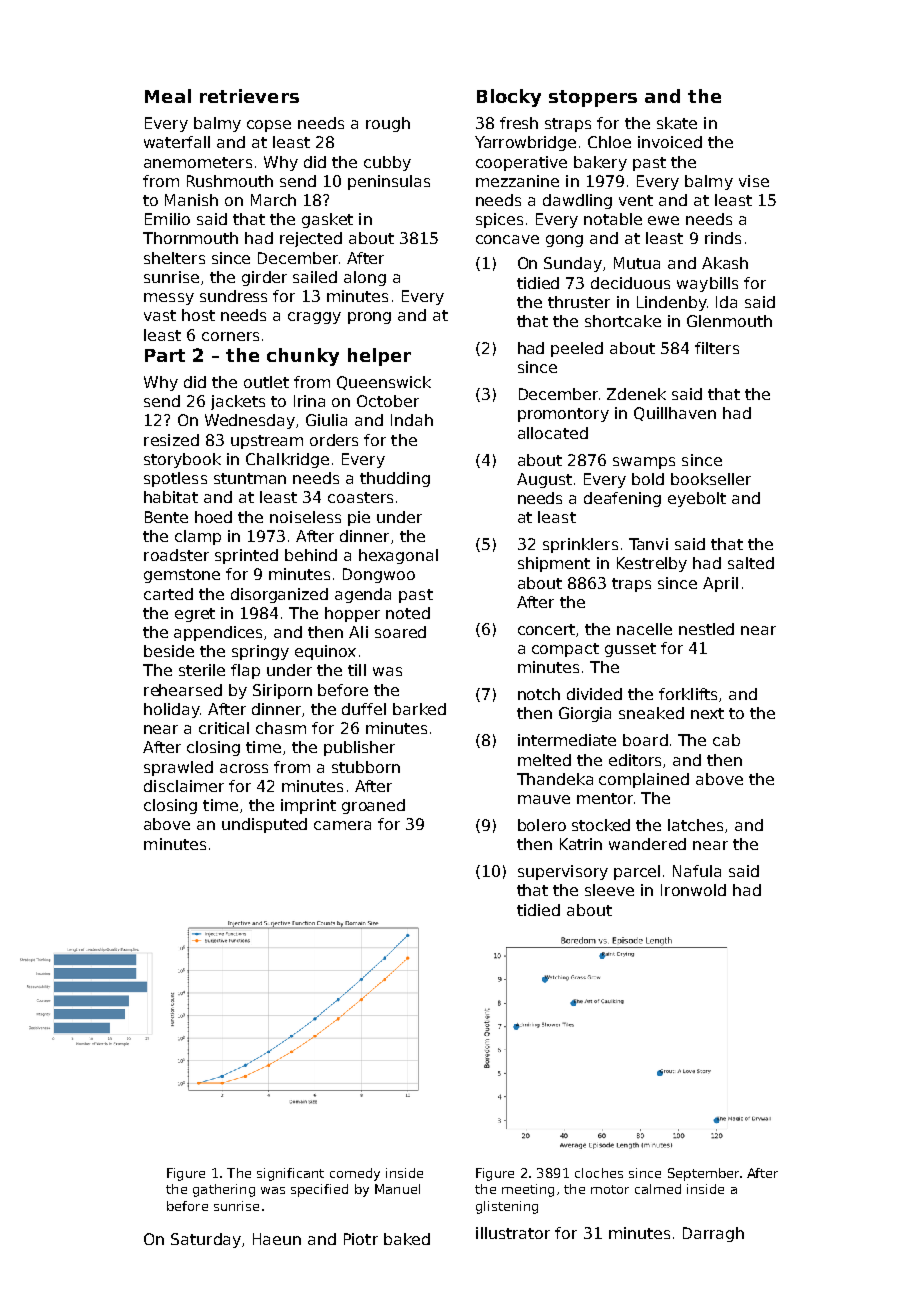  Describe the element at coordinates (198, 162) in the screenshot. I see `anemometers` at that location.
